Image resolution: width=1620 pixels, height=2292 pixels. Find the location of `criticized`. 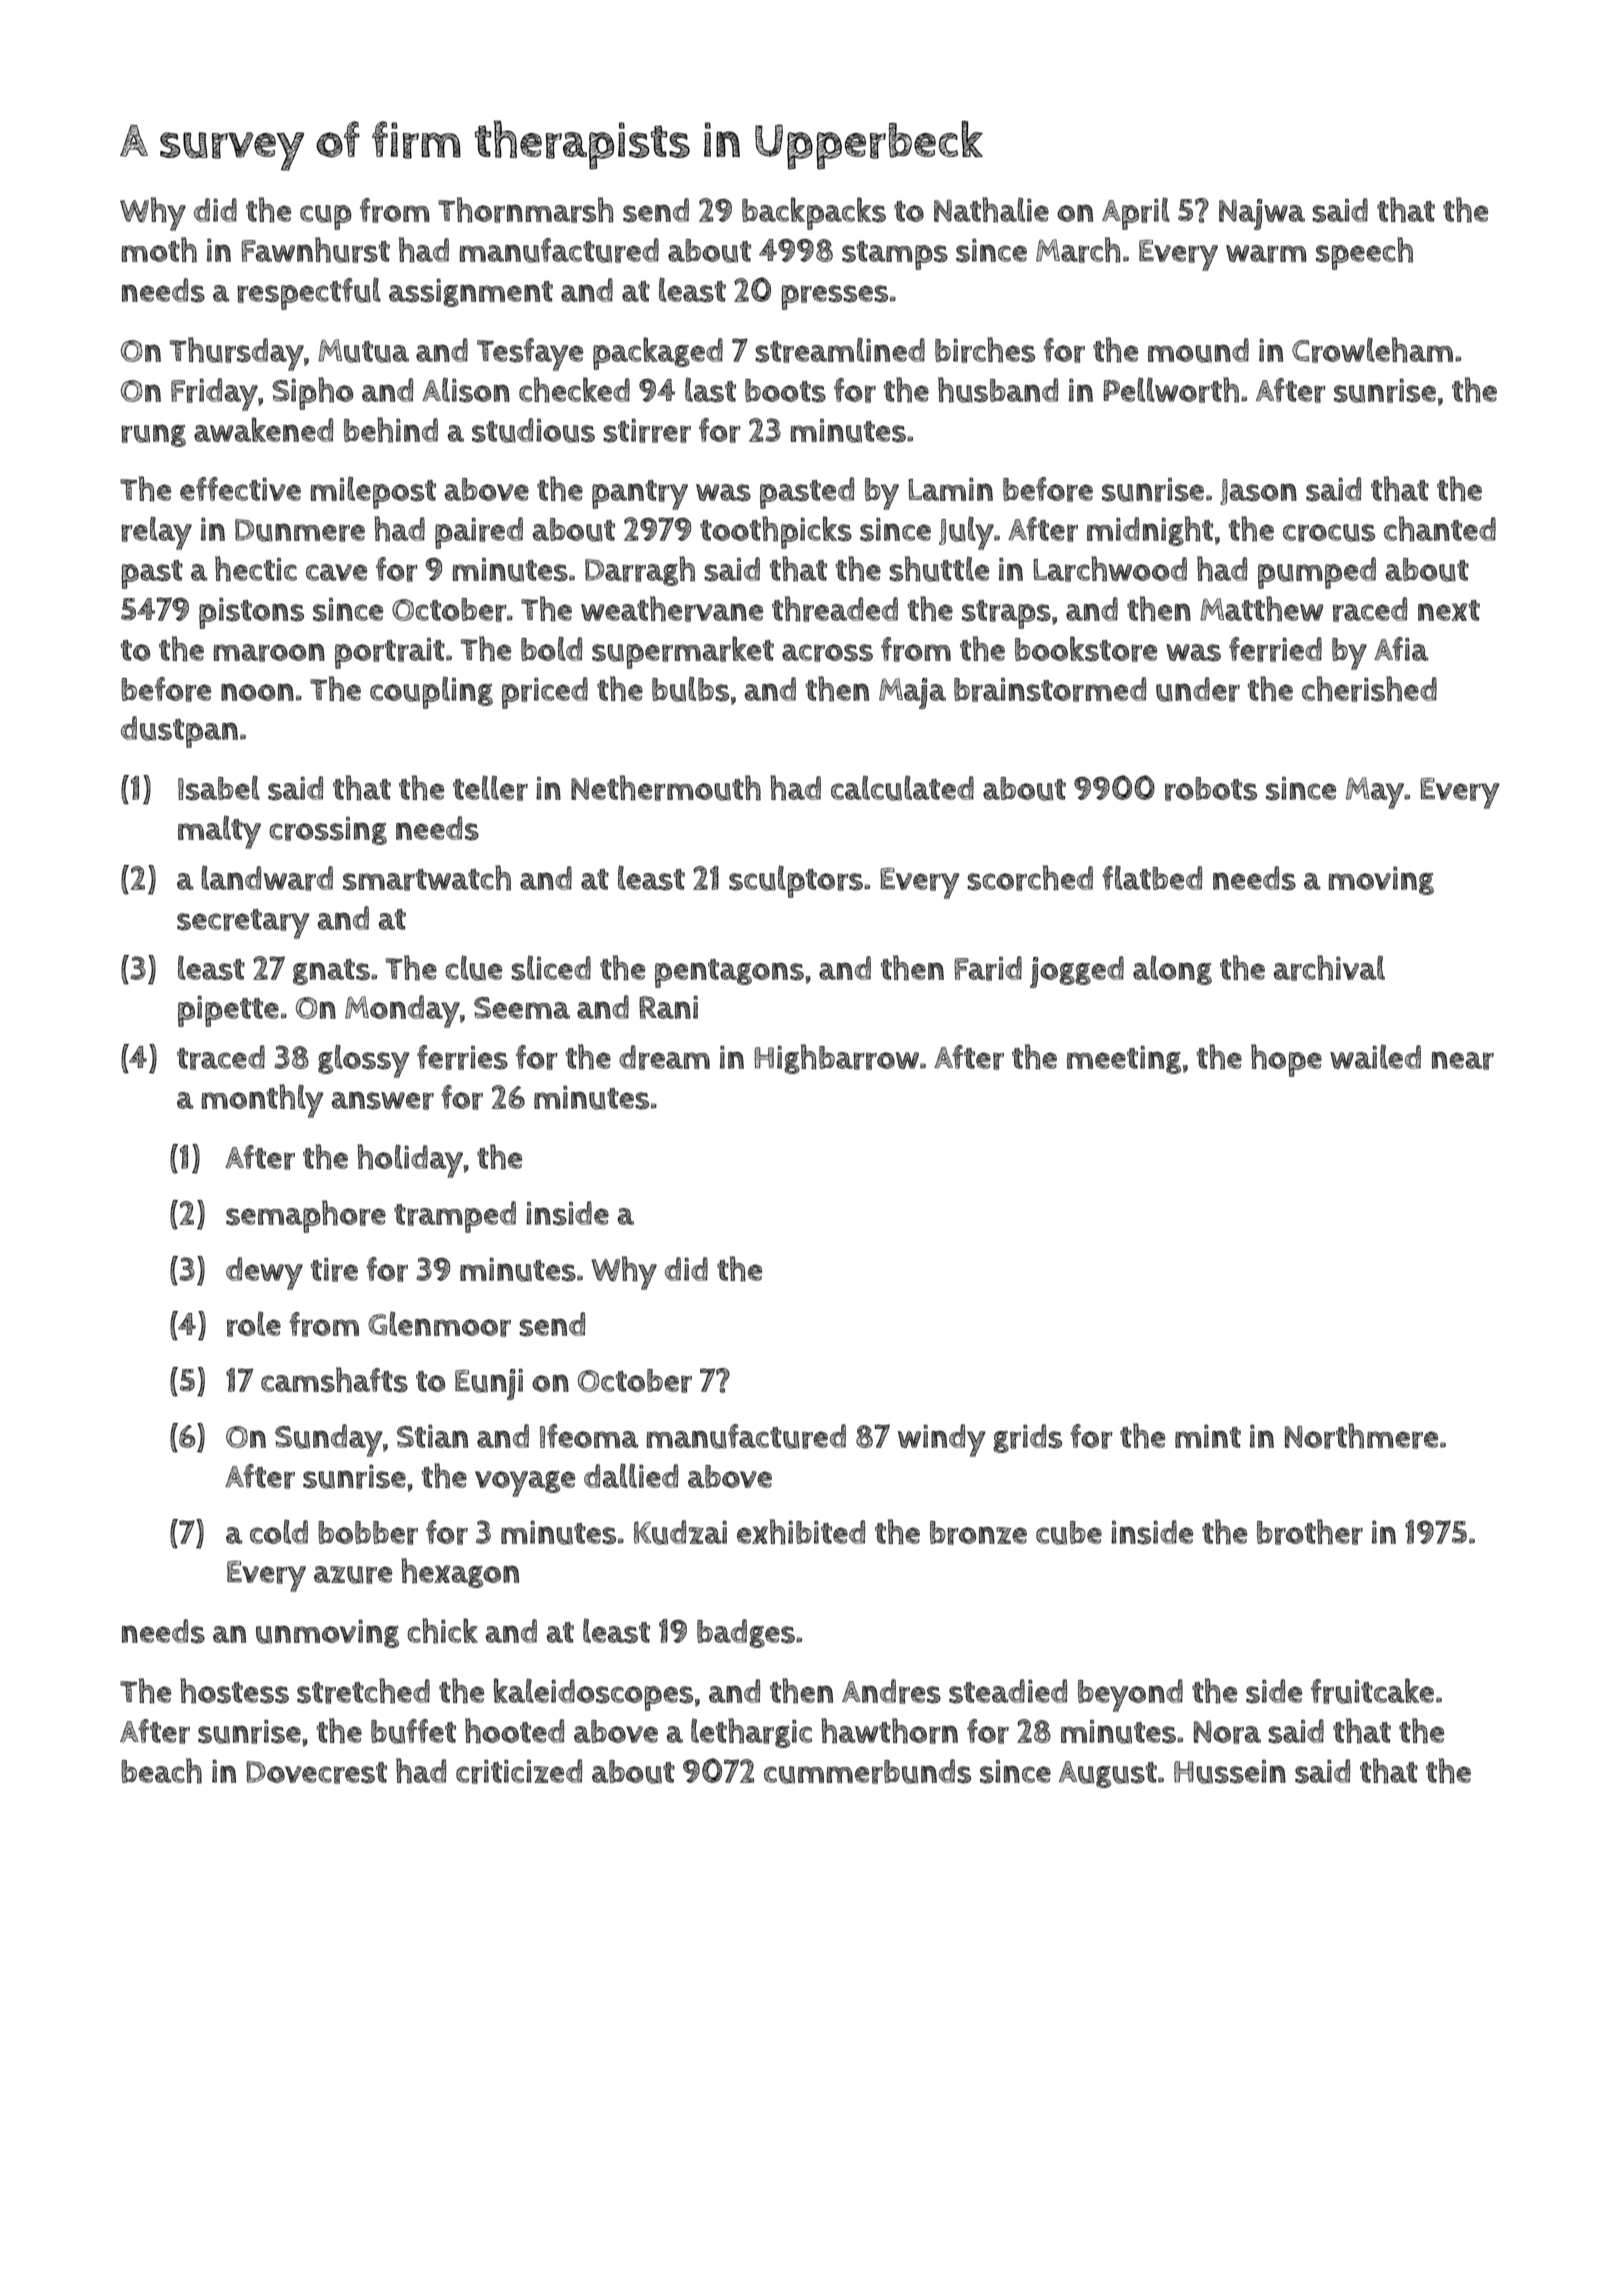

criticized is located at coordinates (519, 1771).
